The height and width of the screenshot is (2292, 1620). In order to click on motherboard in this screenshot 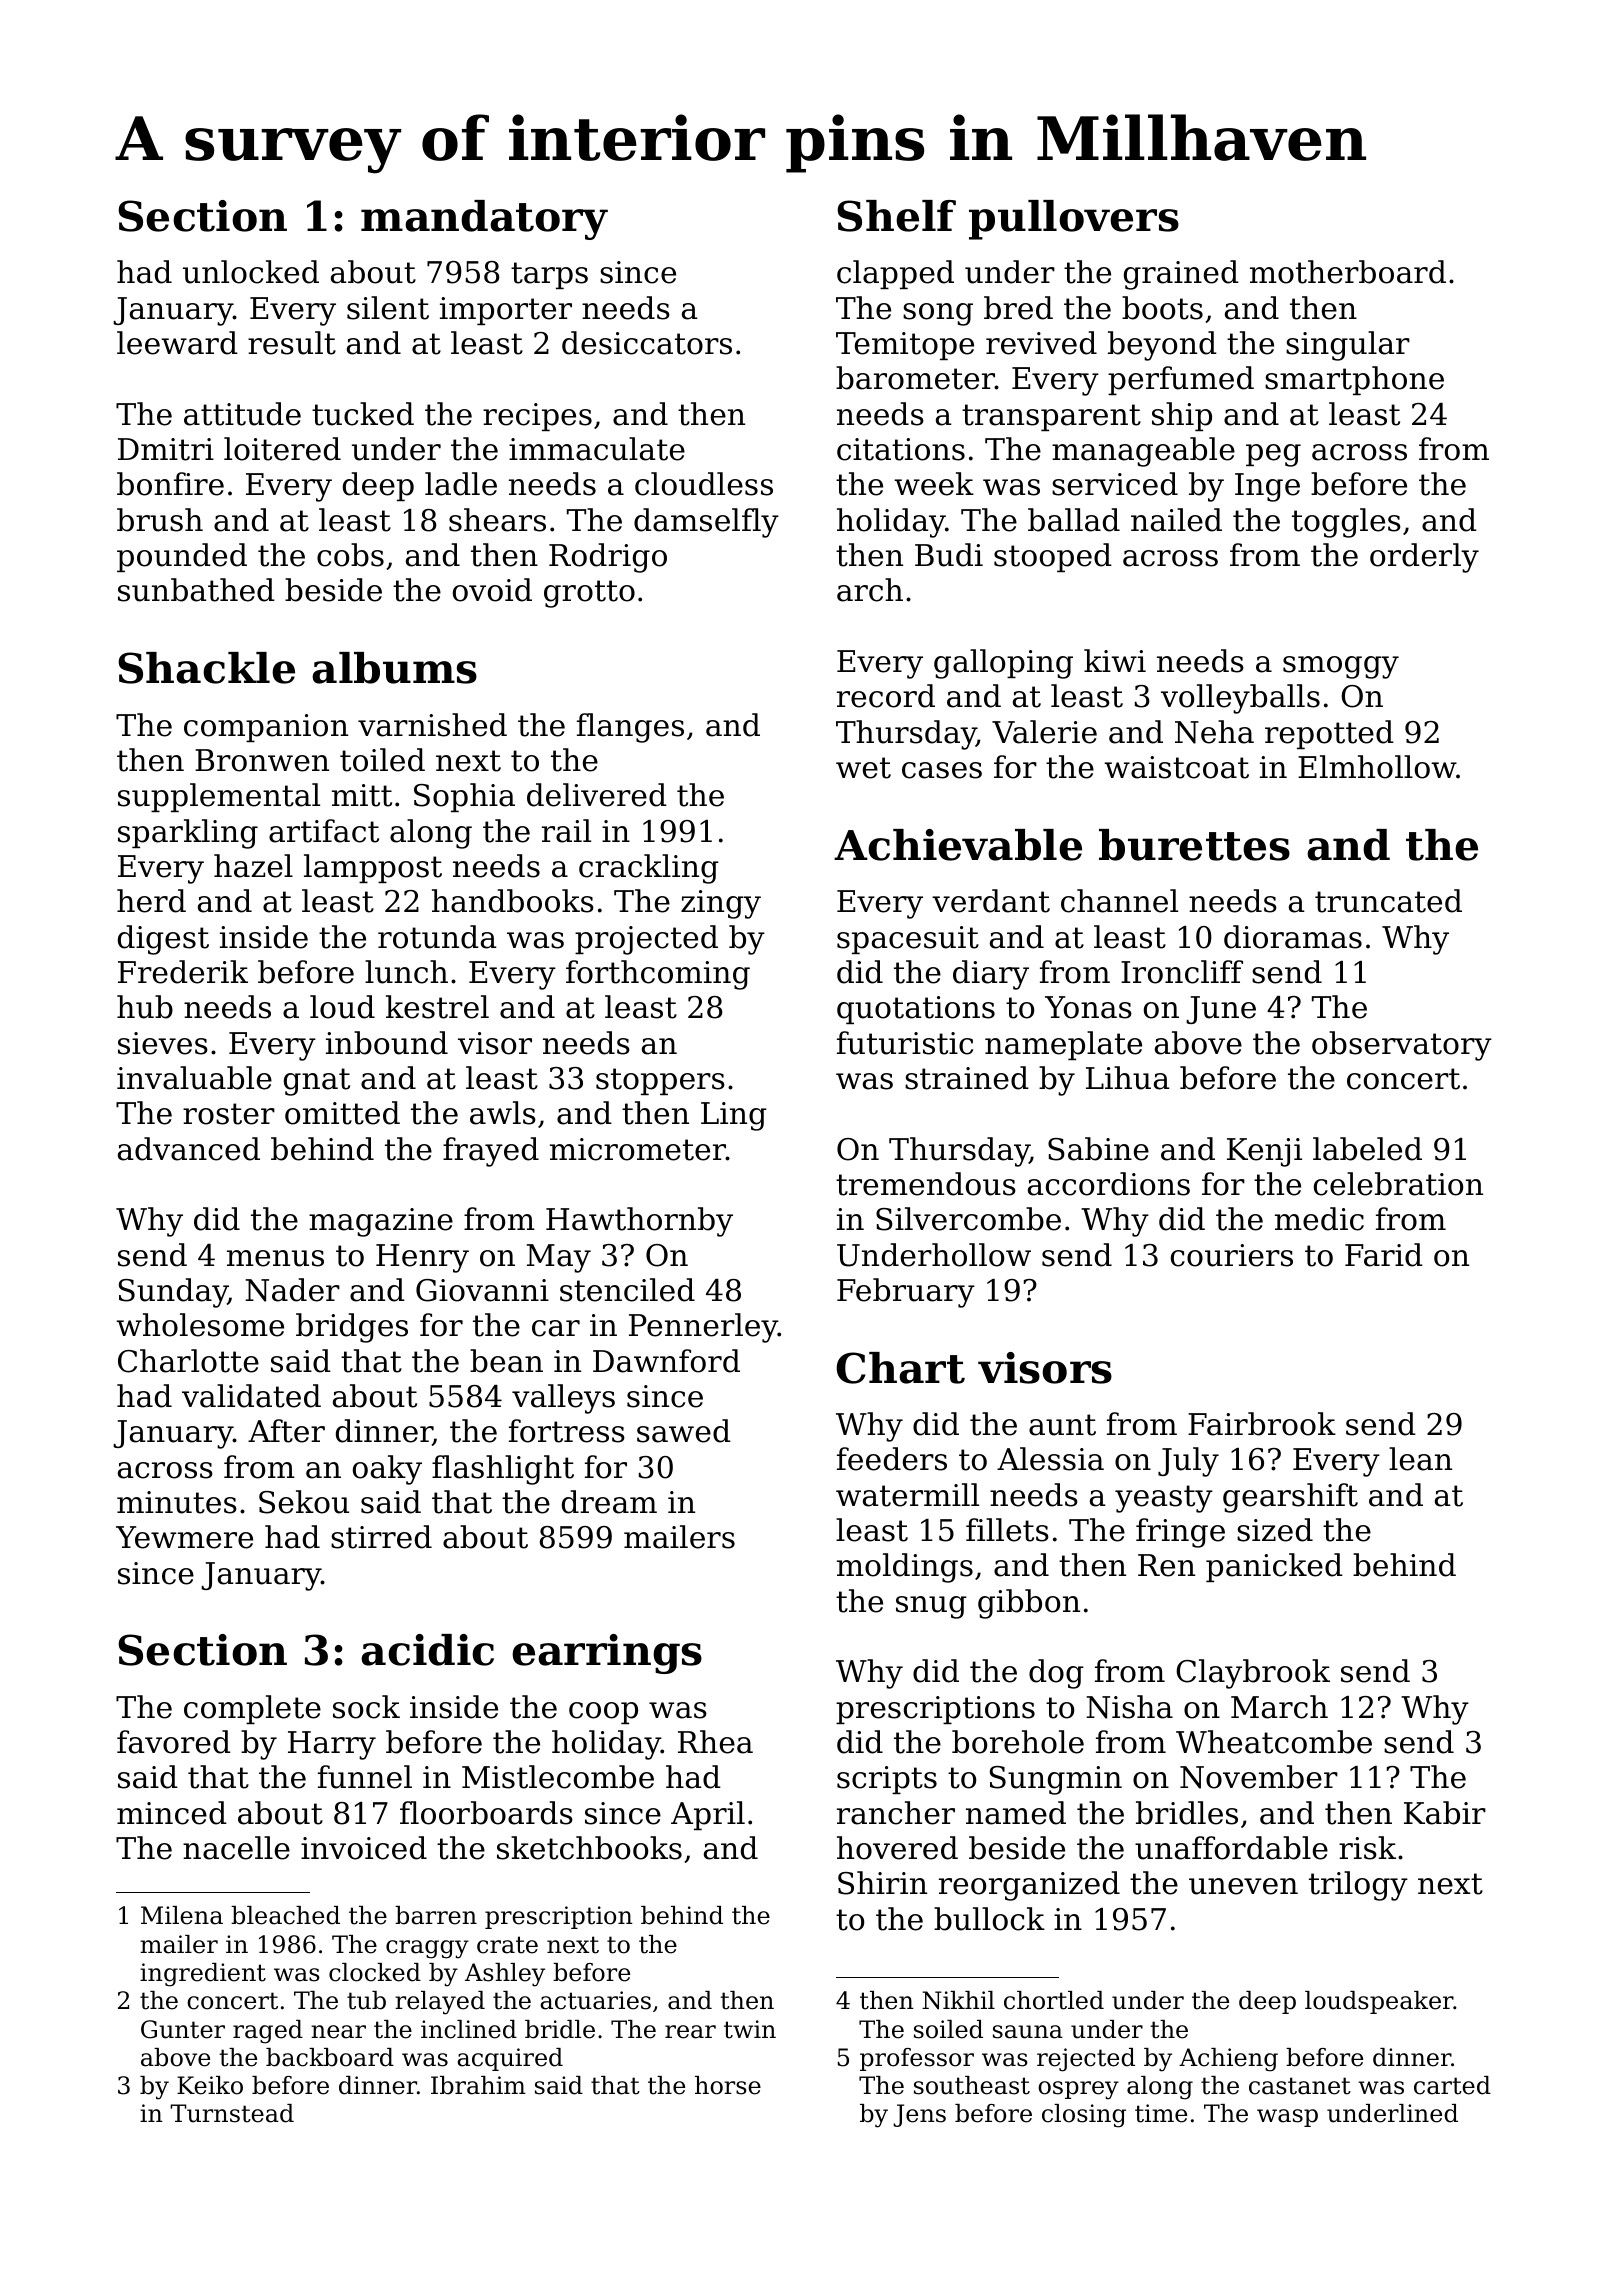, I will do `click(1348, 272)`.
